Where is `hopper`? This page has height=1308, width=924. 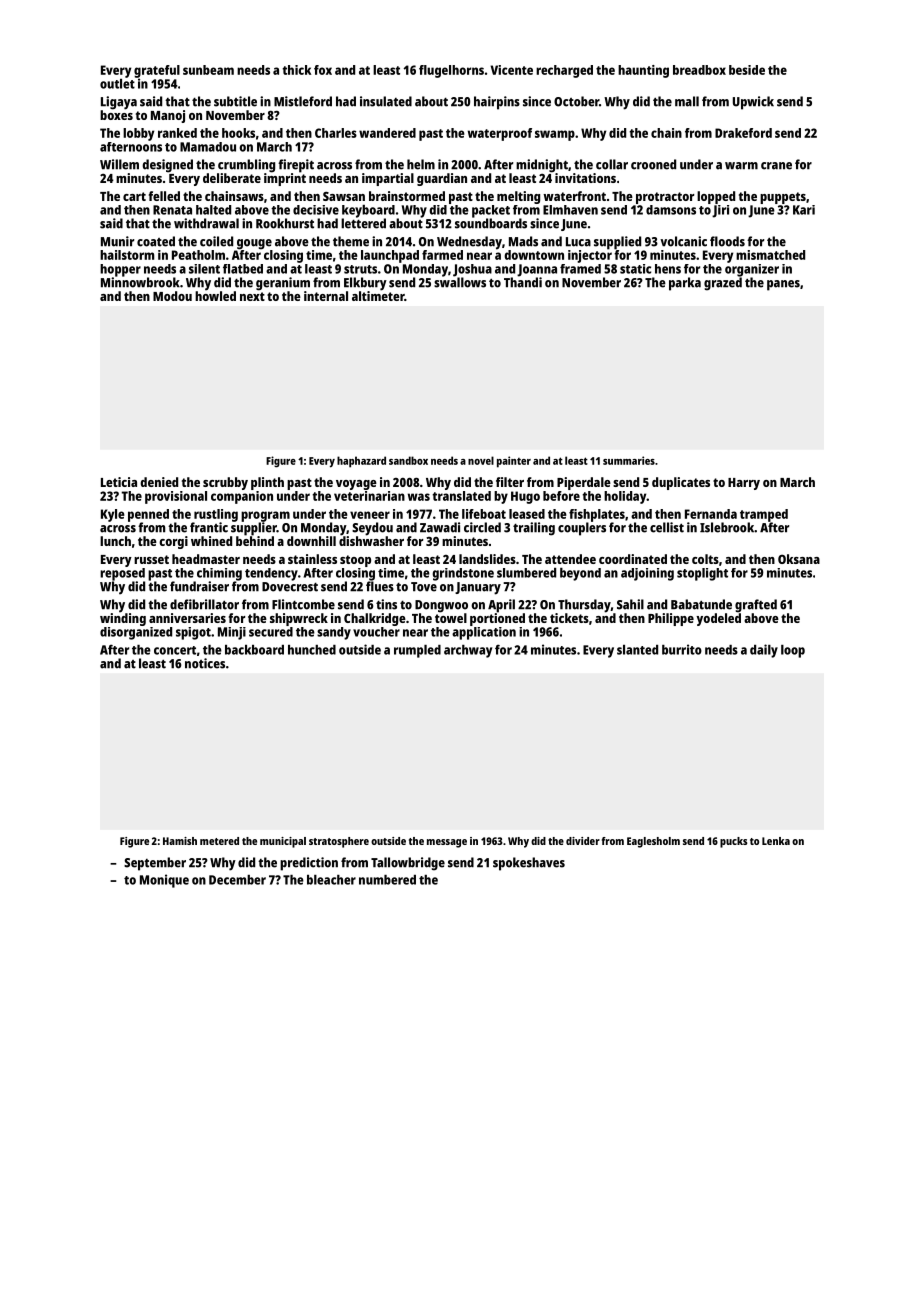
hopper is located at coordinates (120, 270).
